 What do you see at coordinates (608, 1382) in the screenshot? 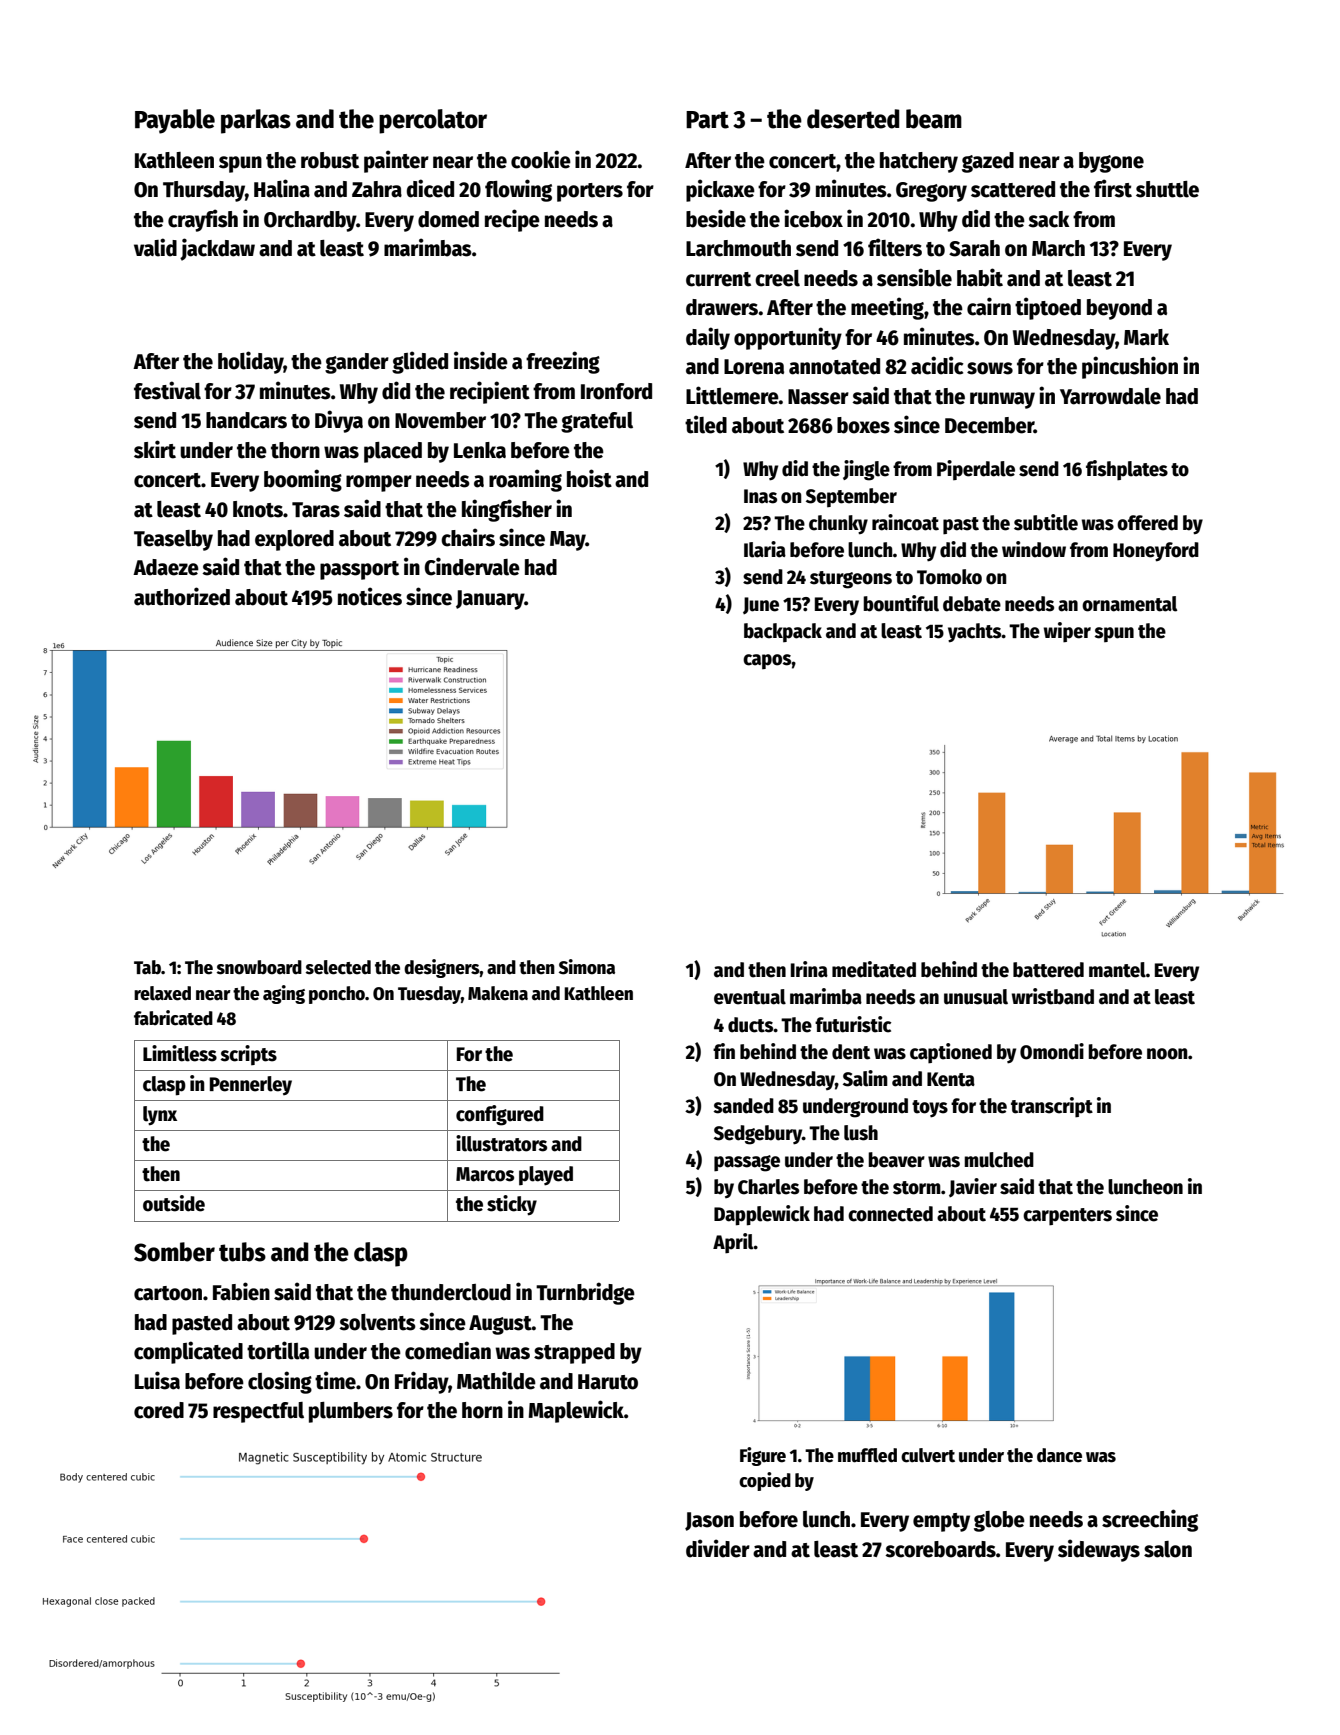
I see `Haruto` at bounding box center [608, 1382].
